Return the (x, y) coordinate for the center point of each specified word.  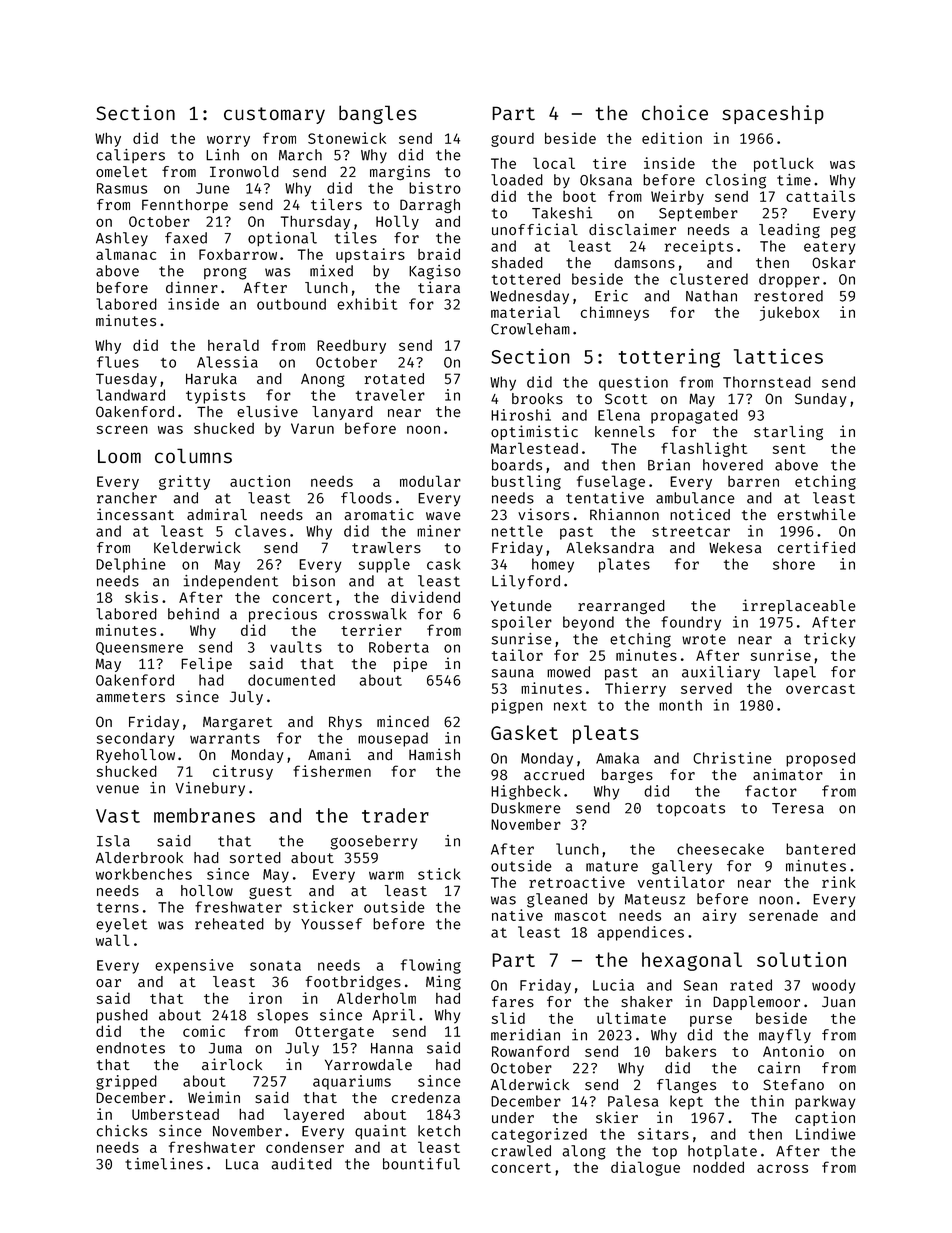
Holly (397, 222)
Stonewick (347, 138)
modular (430, 481)
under (513, 1118)
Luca (242, 1164)
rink (839, 882)
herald (233, 345)
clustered (709, 279)
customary (274, 115)
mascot (580, 916)
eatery (830, 248)
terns (118, 908)
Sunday (821, 400)
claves (260, 531)
